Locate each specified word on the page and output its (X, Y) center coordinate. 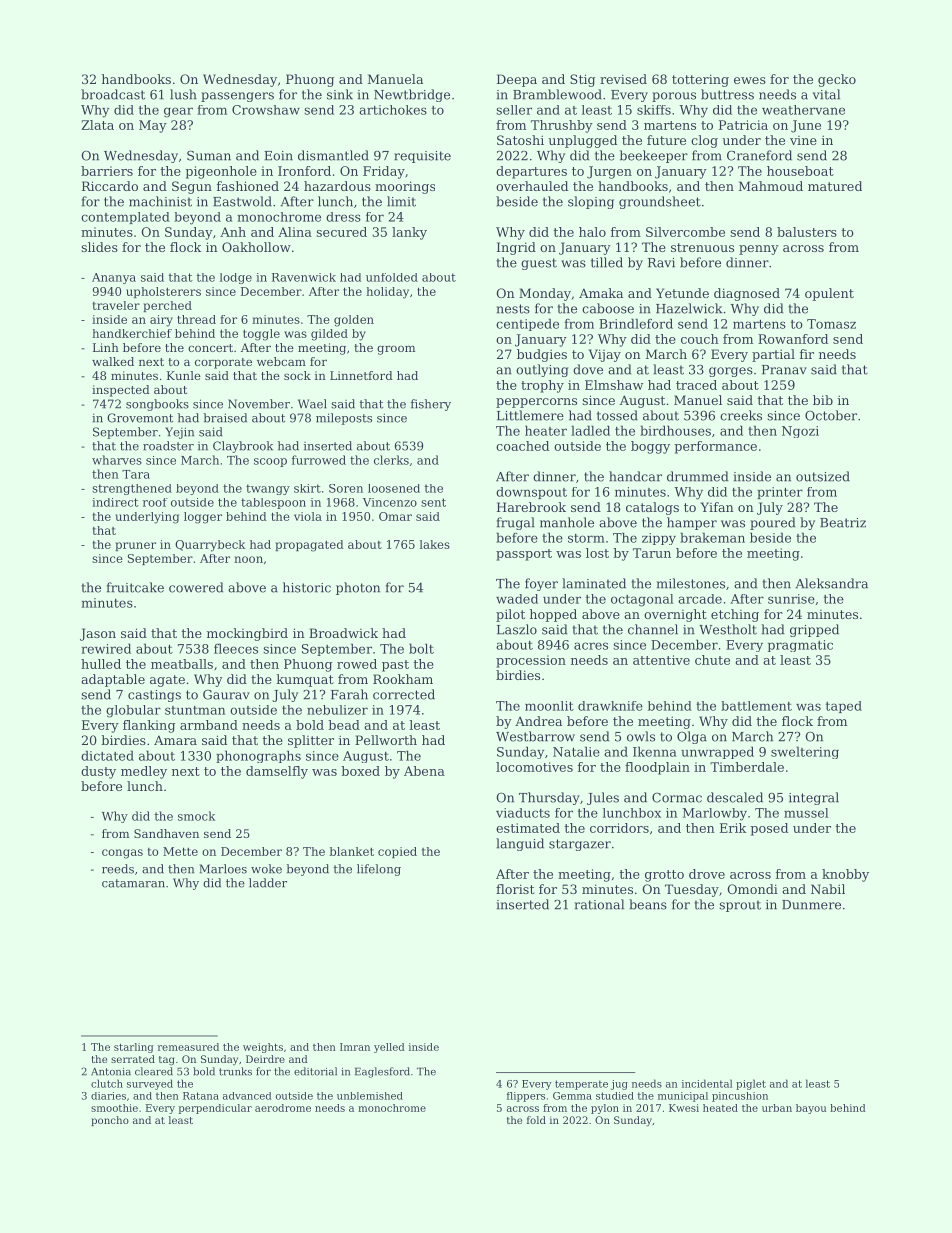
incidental (707, 1083)
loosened (394, 488)
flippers (526, 1097)
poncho (110, 1121)
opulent (829, 294)
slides (99, 247)
